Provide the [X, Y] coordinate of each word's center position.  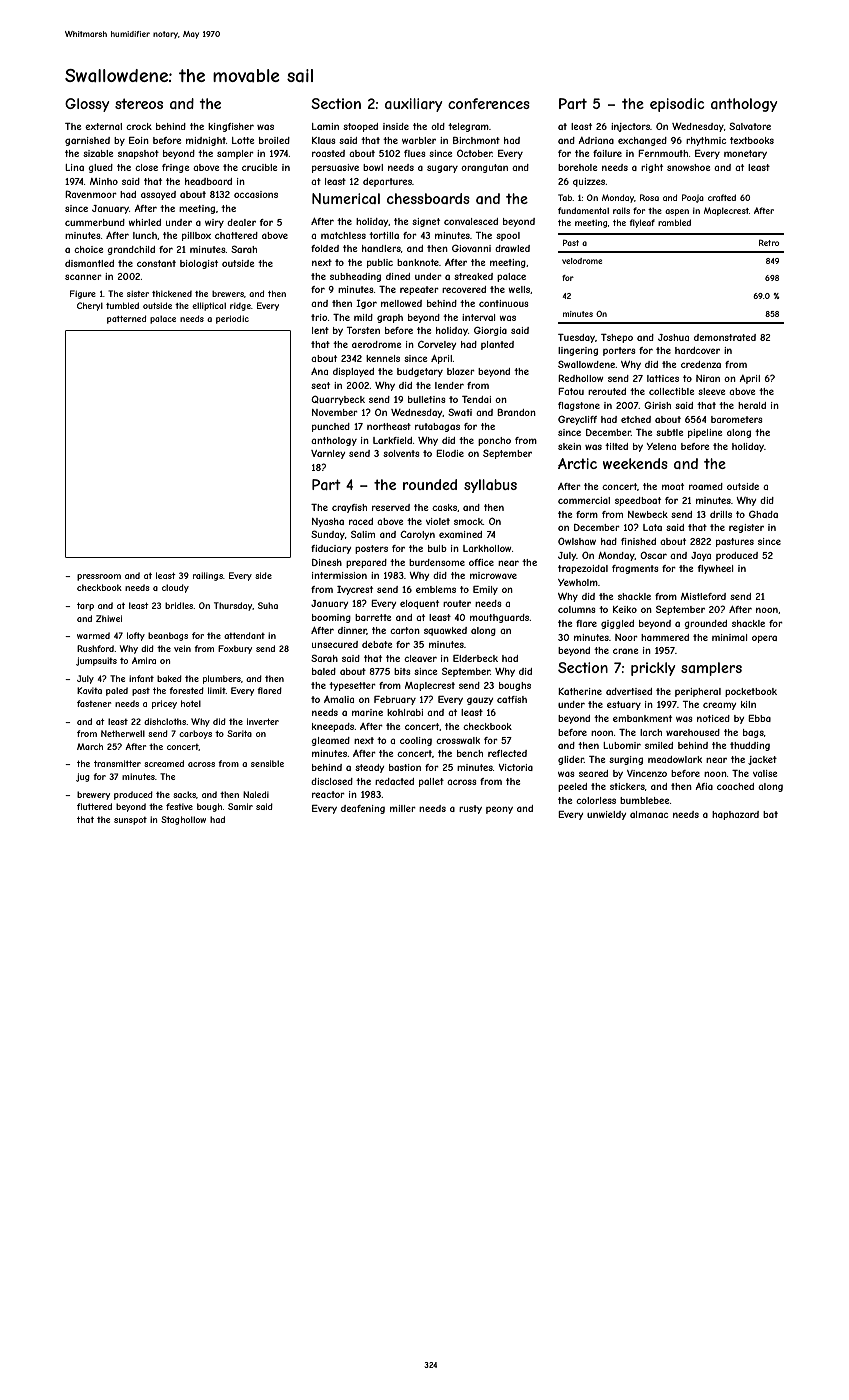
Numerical [346, 198]
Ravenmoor [91, 194]
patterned [126, 319]
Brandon [516, 412]
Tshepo [617, 338]
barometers [737, 419]
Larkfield [392, 440]
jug [83, 777]
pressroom [99, 577]
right [652, 168]
